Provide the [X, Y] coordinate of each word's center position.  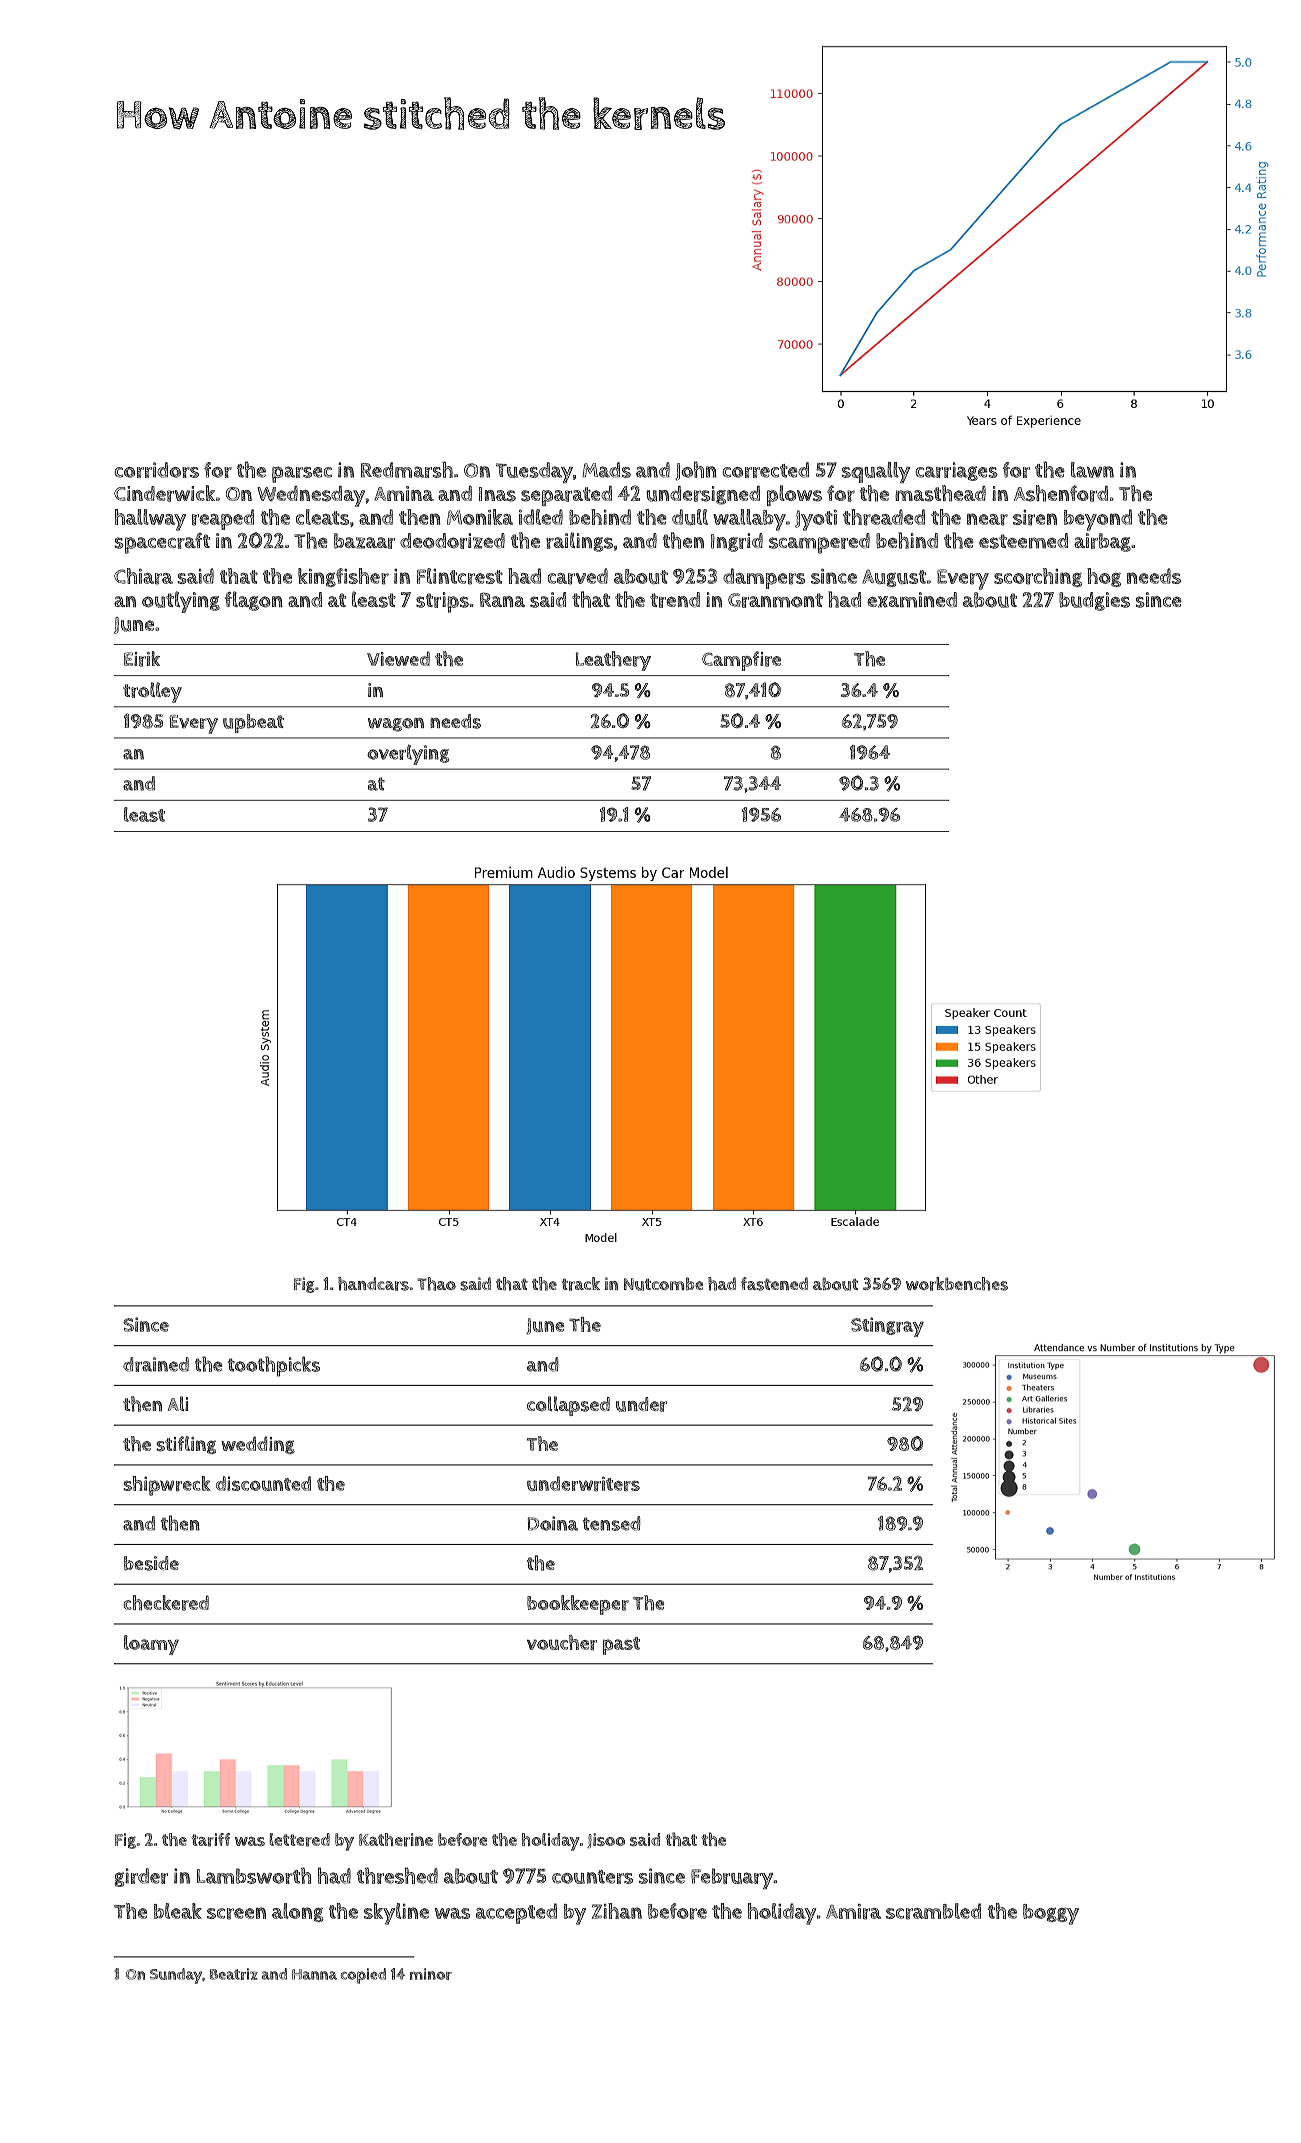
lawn [1092, 470]
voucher [562, 1642]
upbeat [253, 723]
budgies [1094, 601]
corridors [157, 470]
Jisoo [606, 1840]
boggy [1051, 1914]
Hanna [314, 1974]
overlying [408, 754]
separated [566, 496]
